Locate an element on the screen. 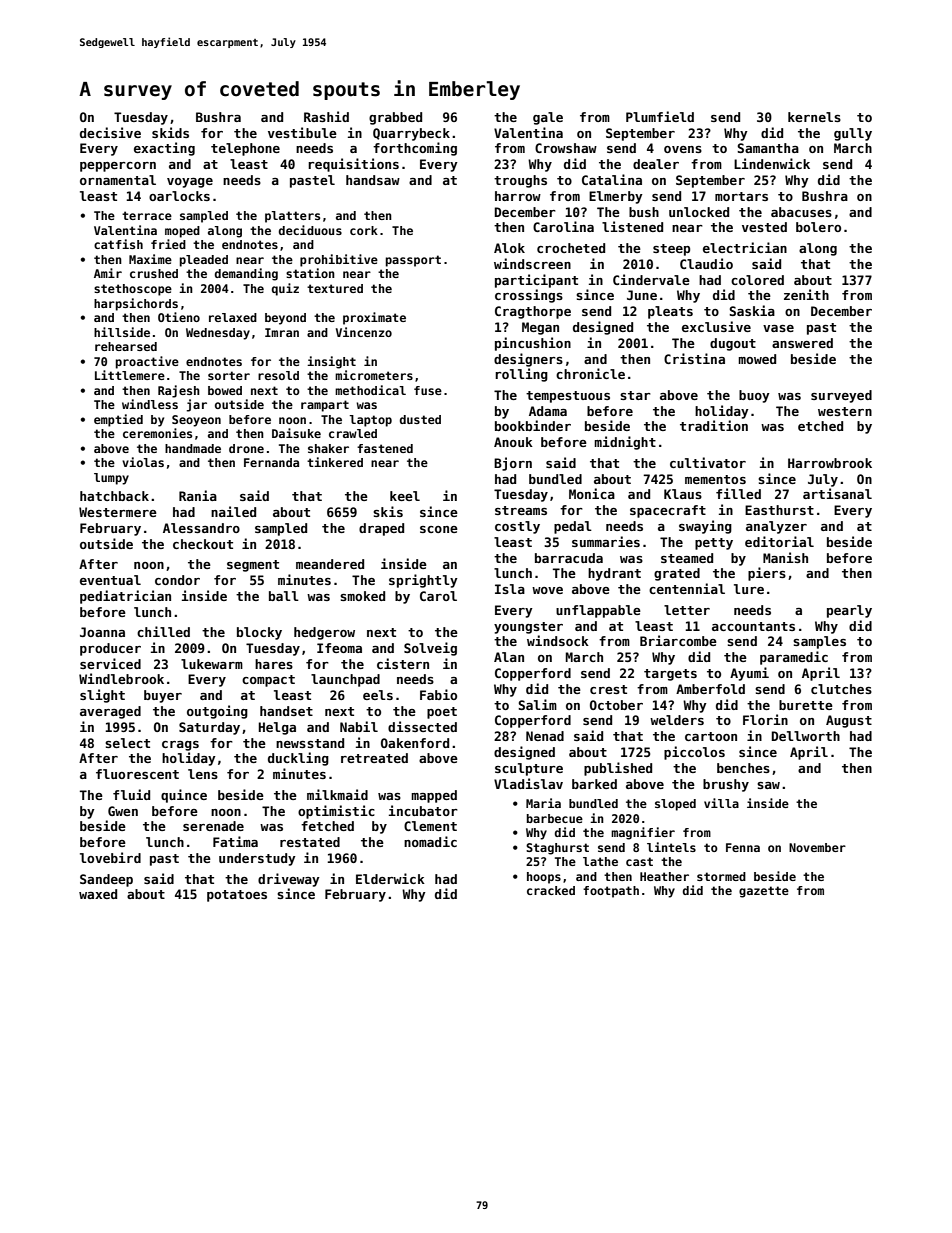  samples is located at coordinates (819, 642).
